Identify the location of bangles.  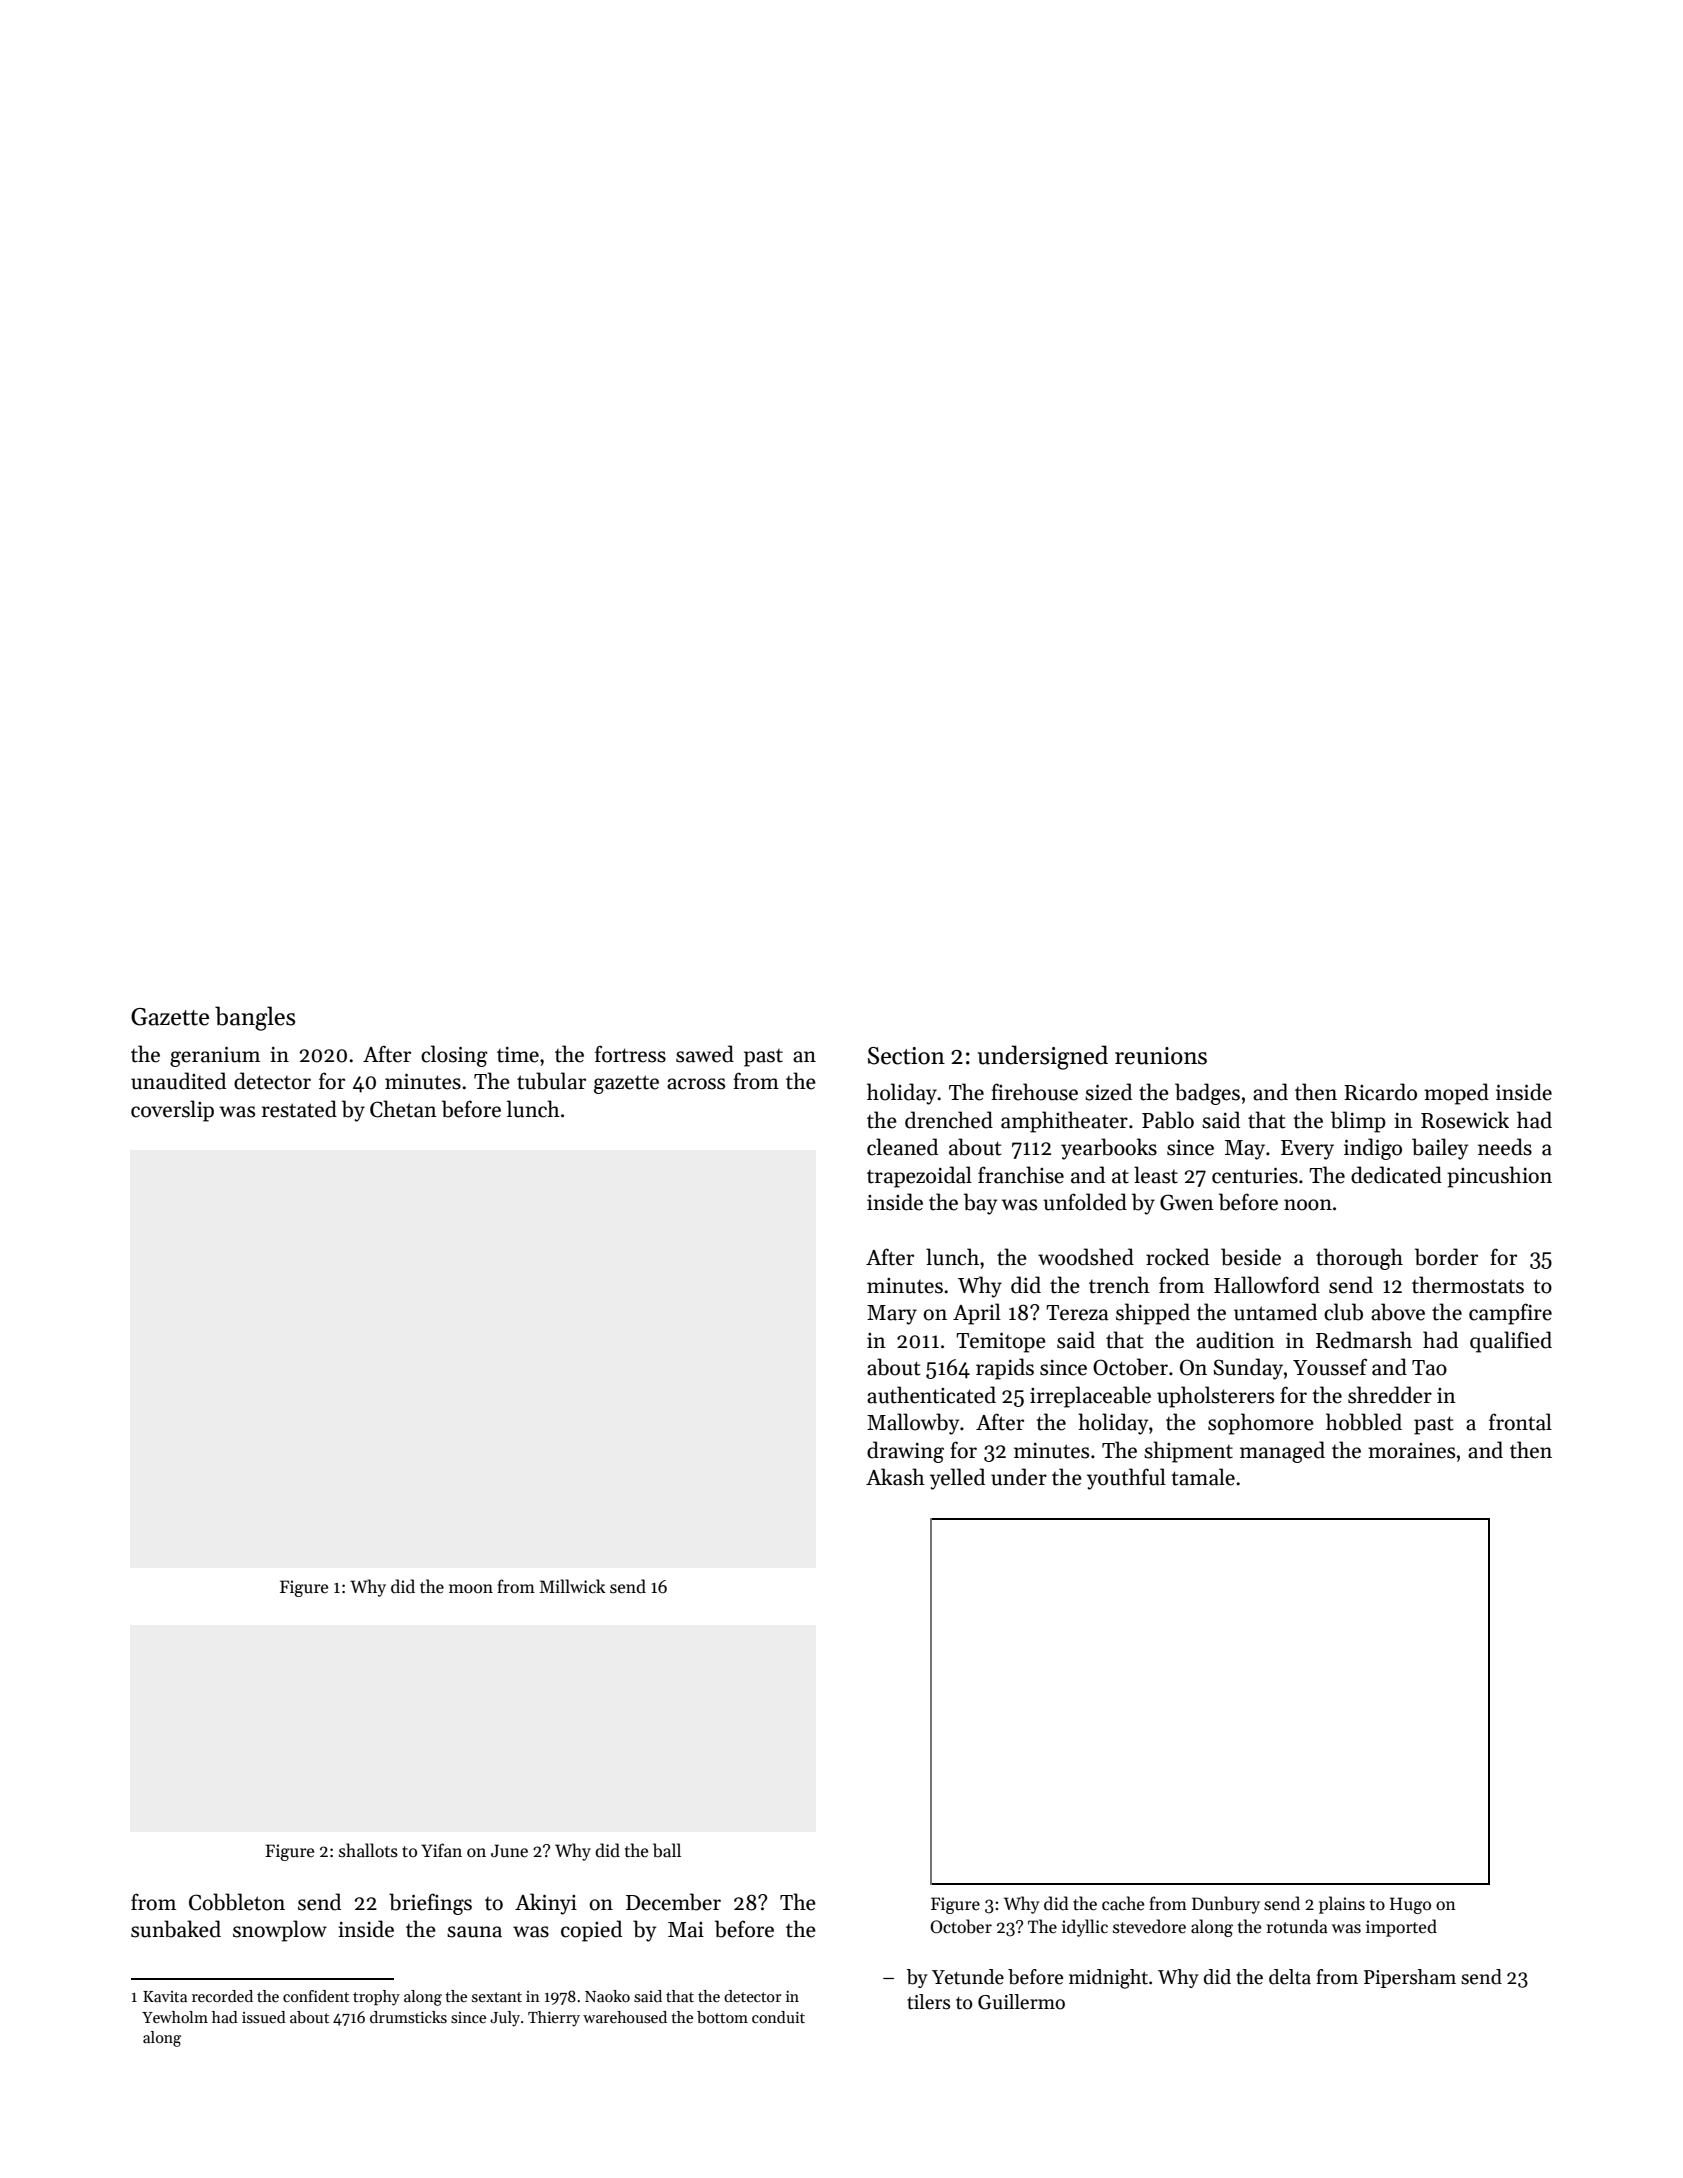
(255, 1018).
